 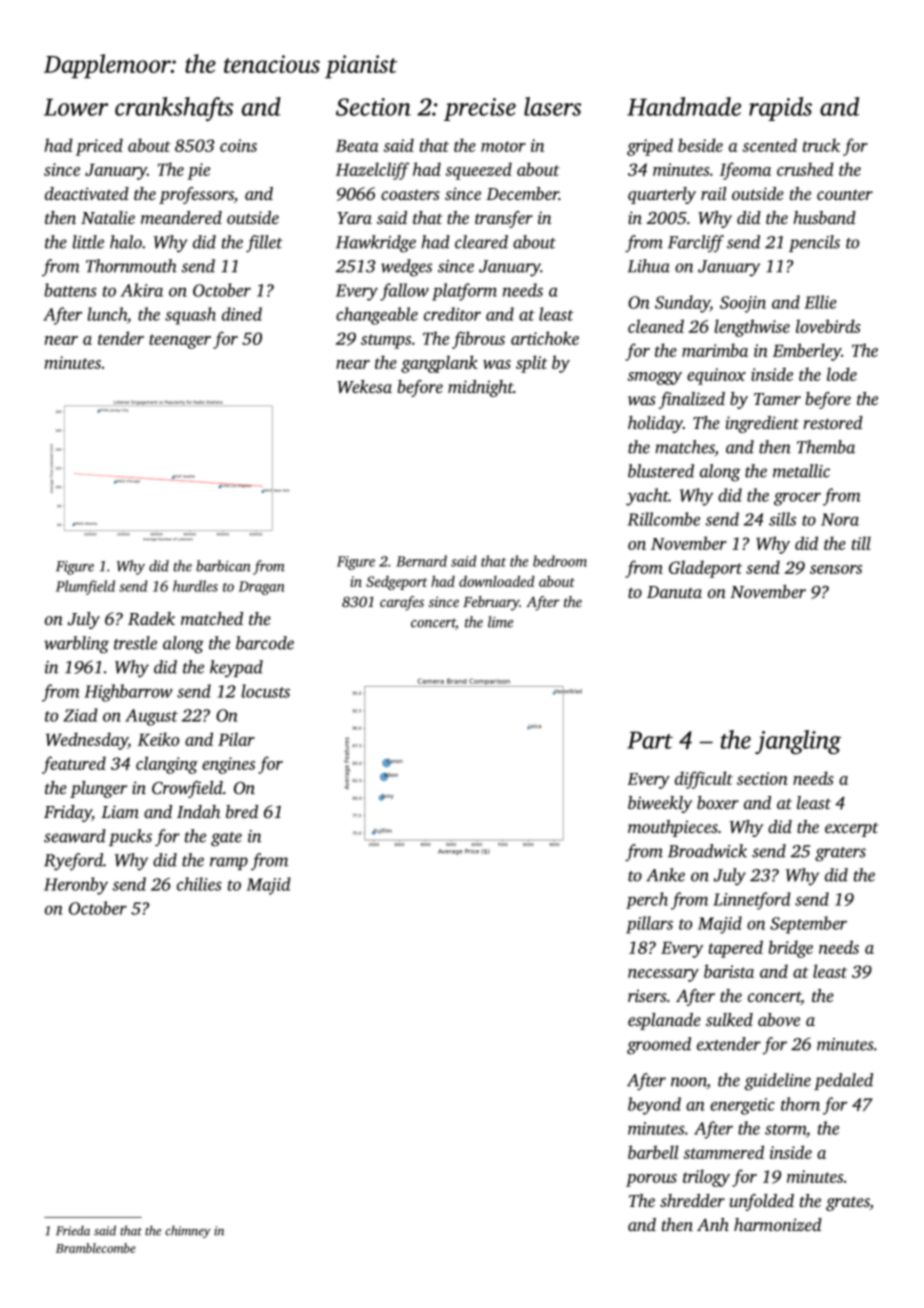 I want to click on barista, so click(x=729, y=971).
